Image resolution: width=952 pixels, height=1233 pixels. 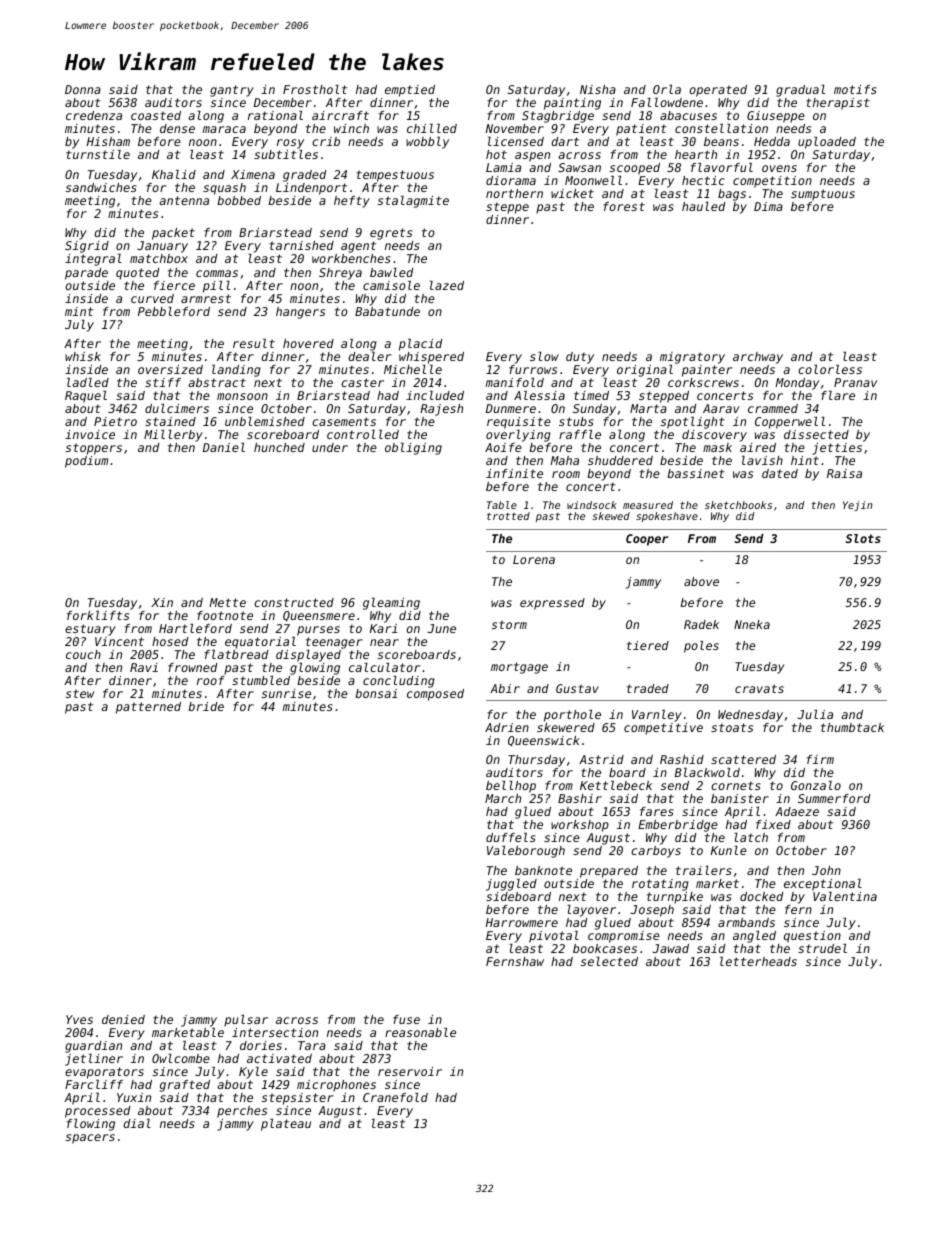 What do you see at coordinates (863, 538) in the image?
I see `Slots` at bounding box center [863, 538].
